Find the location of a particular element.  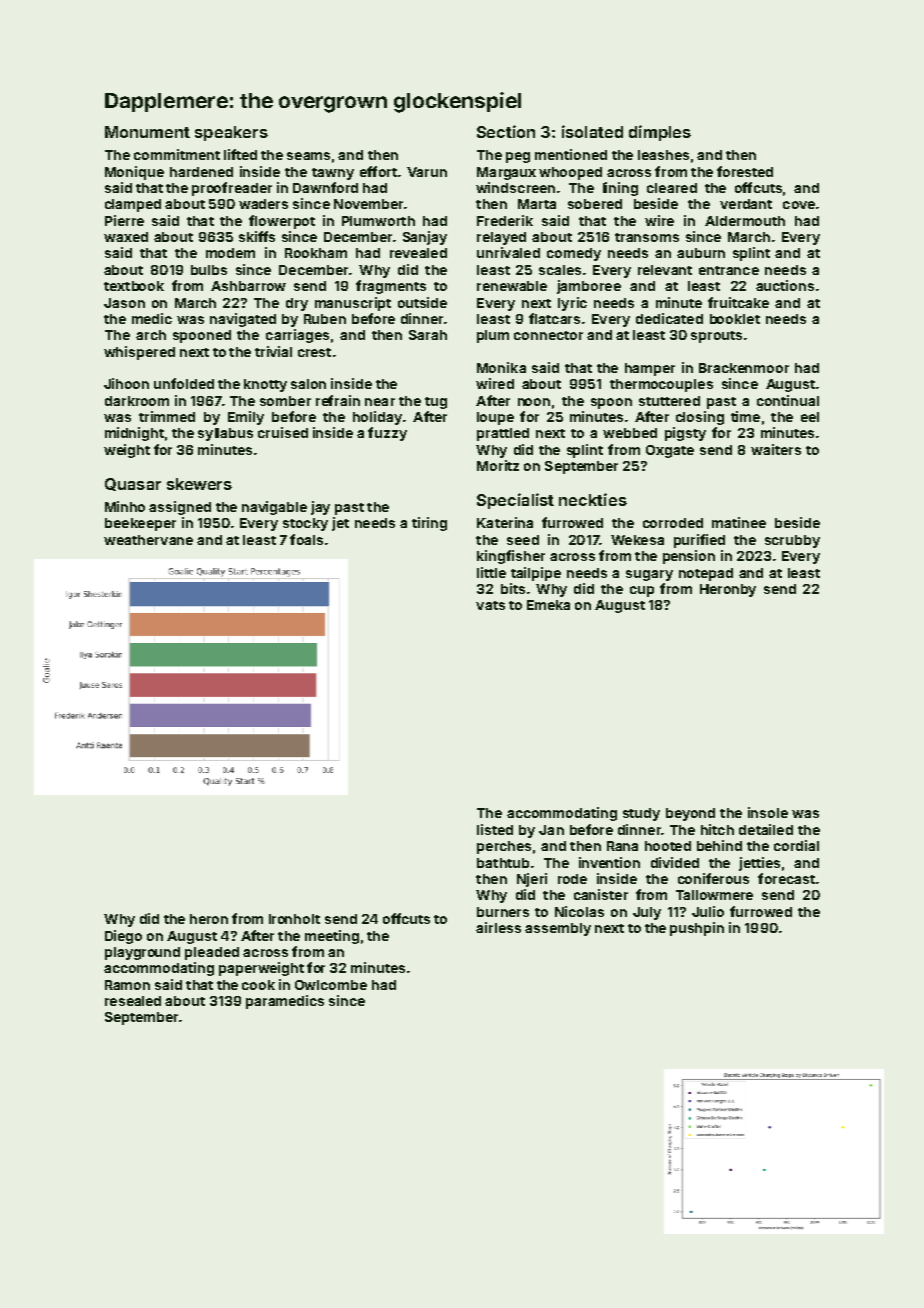

relayed is located at coordinates (501, 238).
